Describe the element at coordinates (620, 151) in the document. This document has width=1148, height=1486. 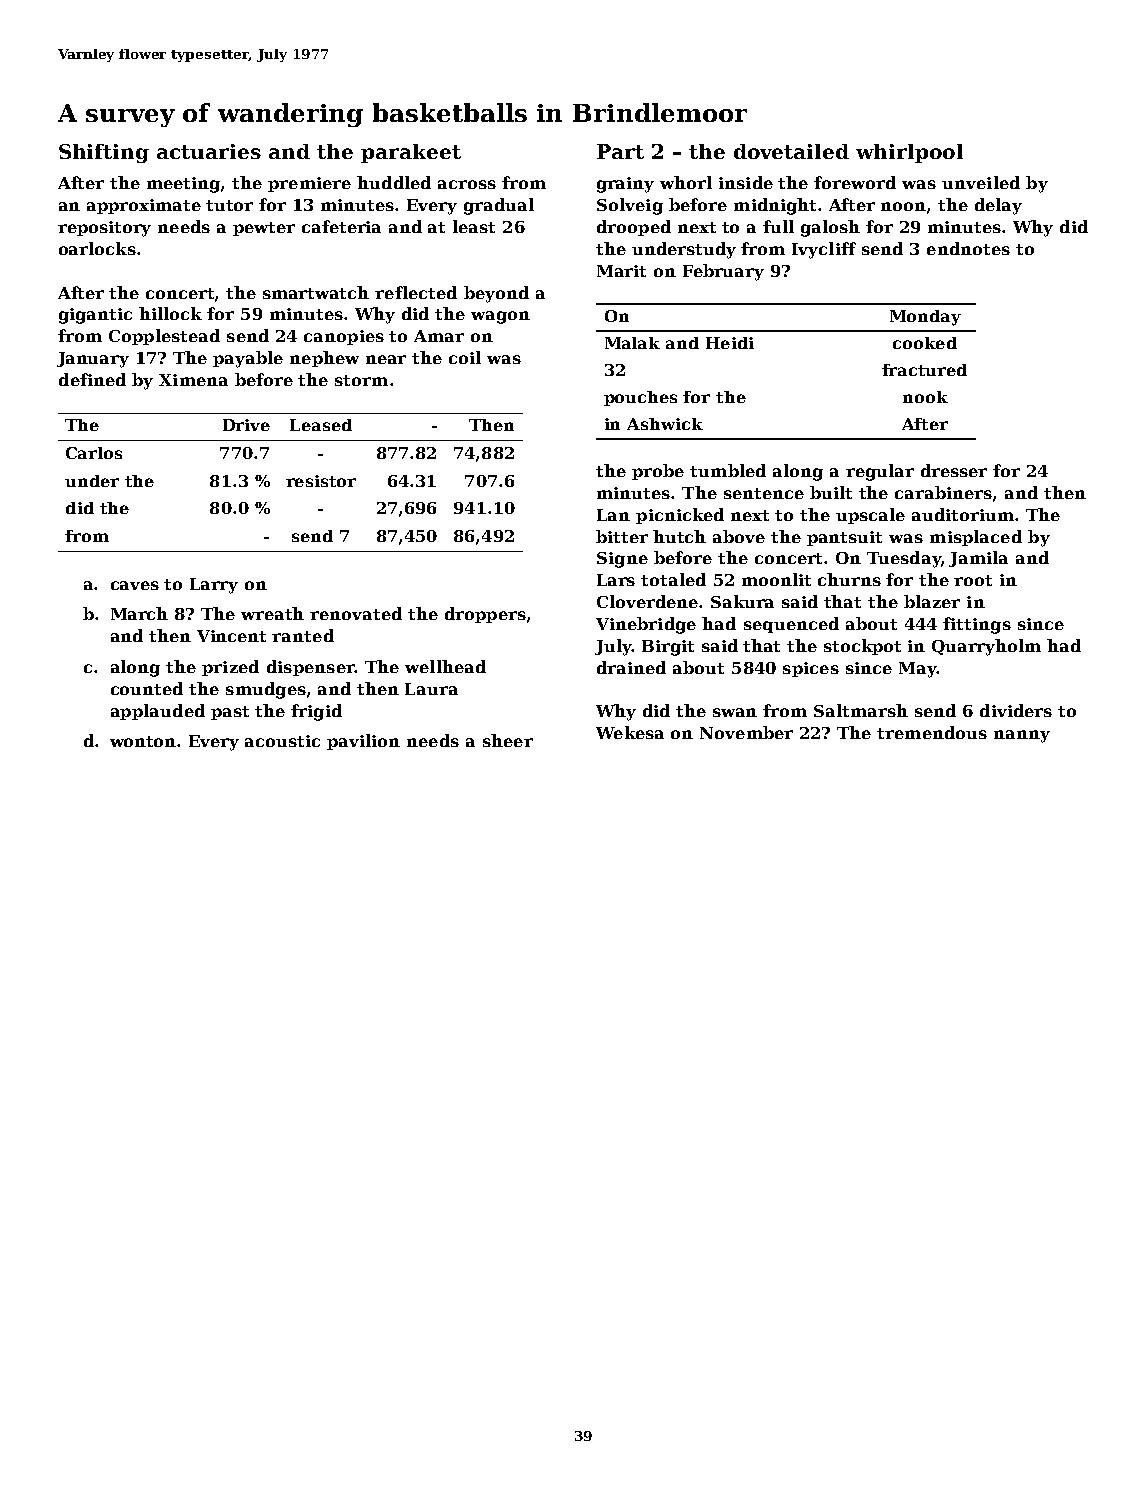
I see `Part` at that location.
